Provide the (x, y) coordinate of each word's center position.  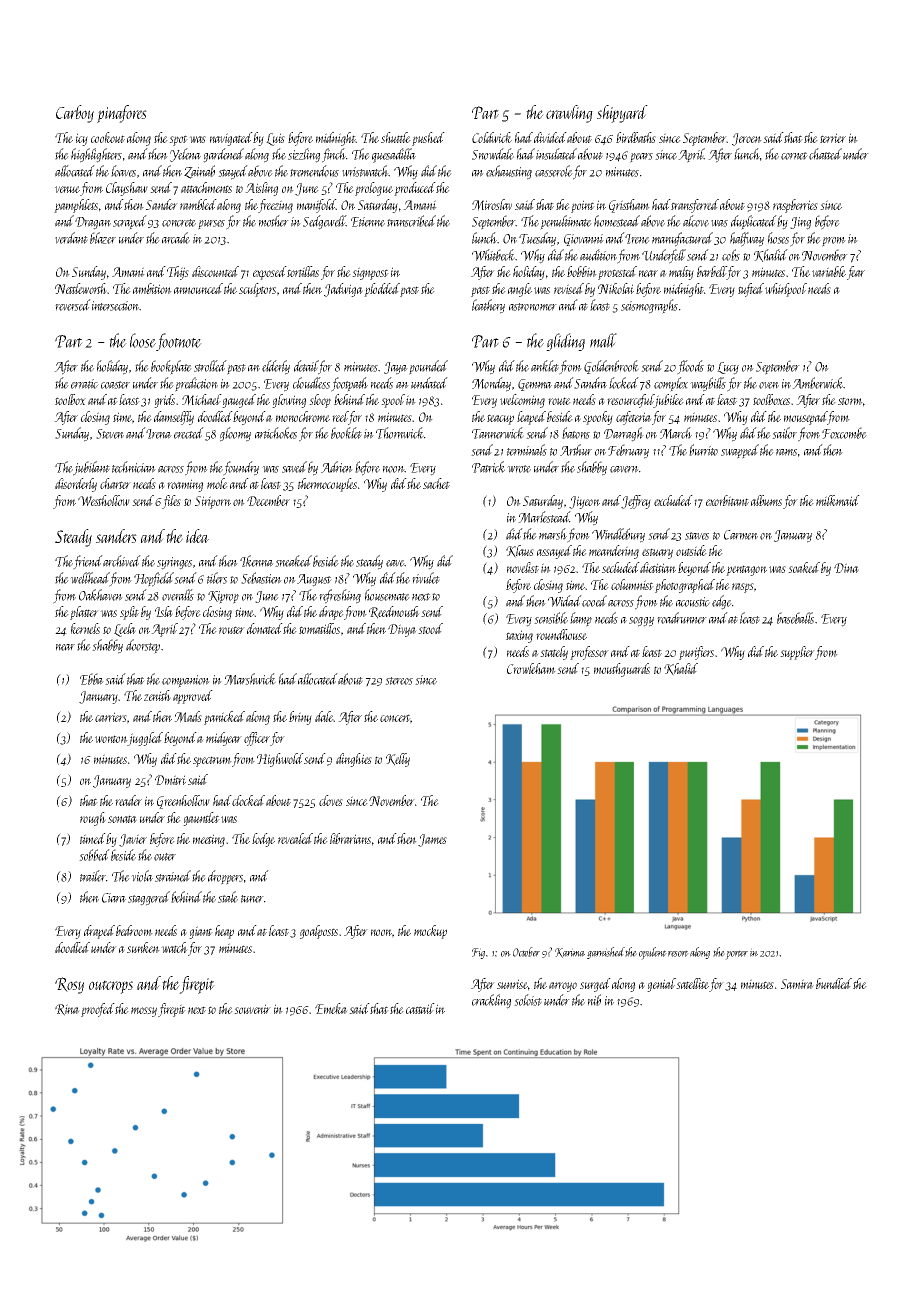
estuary (657, 553)
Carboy (75, 114)
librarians (350, 838)
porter (736, 955)
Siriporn (213, 502)
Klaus (520, 551)
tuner (252, 899)
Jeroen (747, 139)
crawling (569, 114)
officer (257, 739)
